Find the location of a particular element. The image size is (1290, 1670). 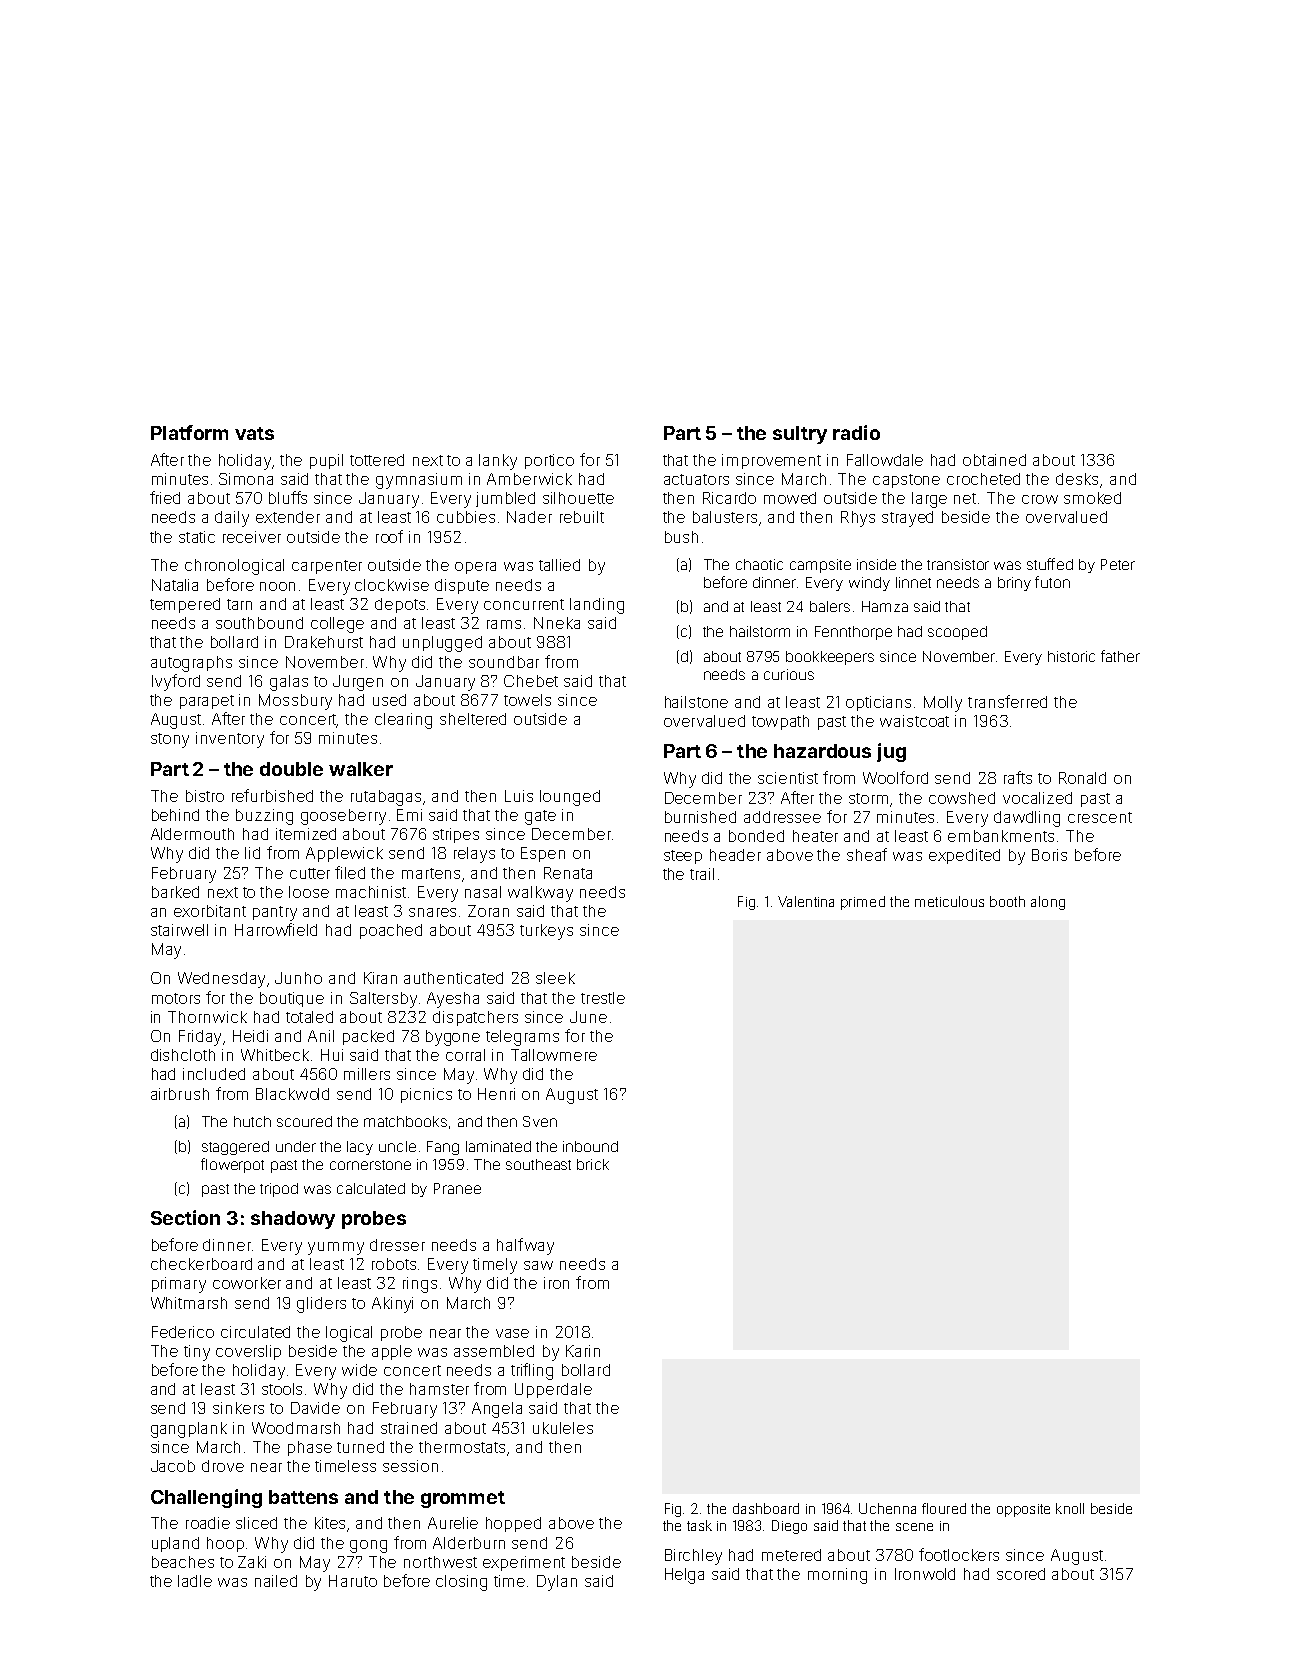

Saltersby is located at coordinates (383, 1000).
